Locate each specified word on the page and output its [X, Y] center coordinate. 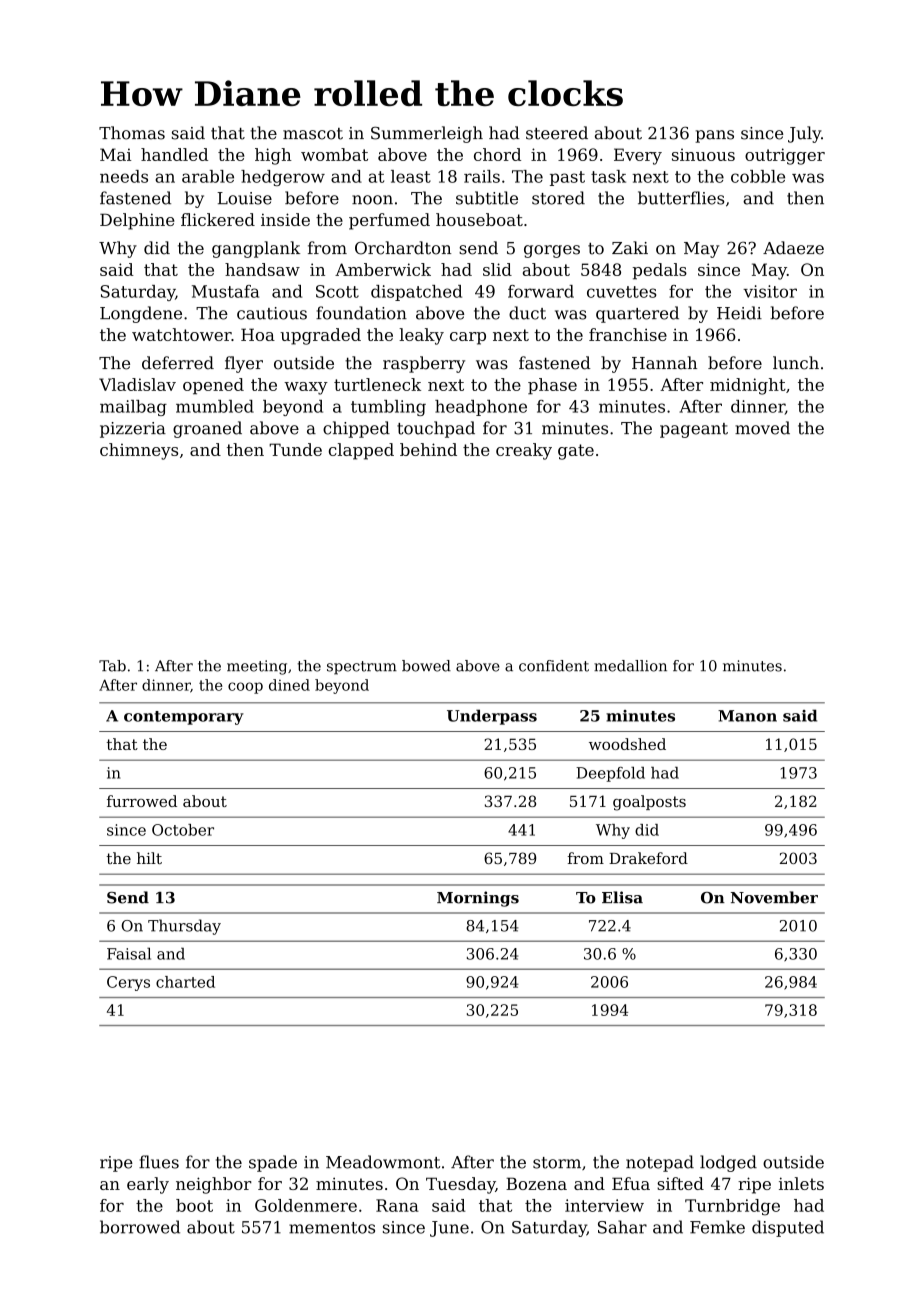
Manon [747, 716]
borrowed [140, 1227]
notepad [660, 1163]
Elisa [622, 897]
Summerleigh [427, 134]
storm [557, 1163]
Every [638, 156]
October [183, 830]
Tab [112, 666]
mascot [313, 134]
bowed [426, 666]
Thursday [184, 927]
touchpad [436, 429]
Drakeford [648, 858]
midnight [748, 386]
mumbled [215, 406]
